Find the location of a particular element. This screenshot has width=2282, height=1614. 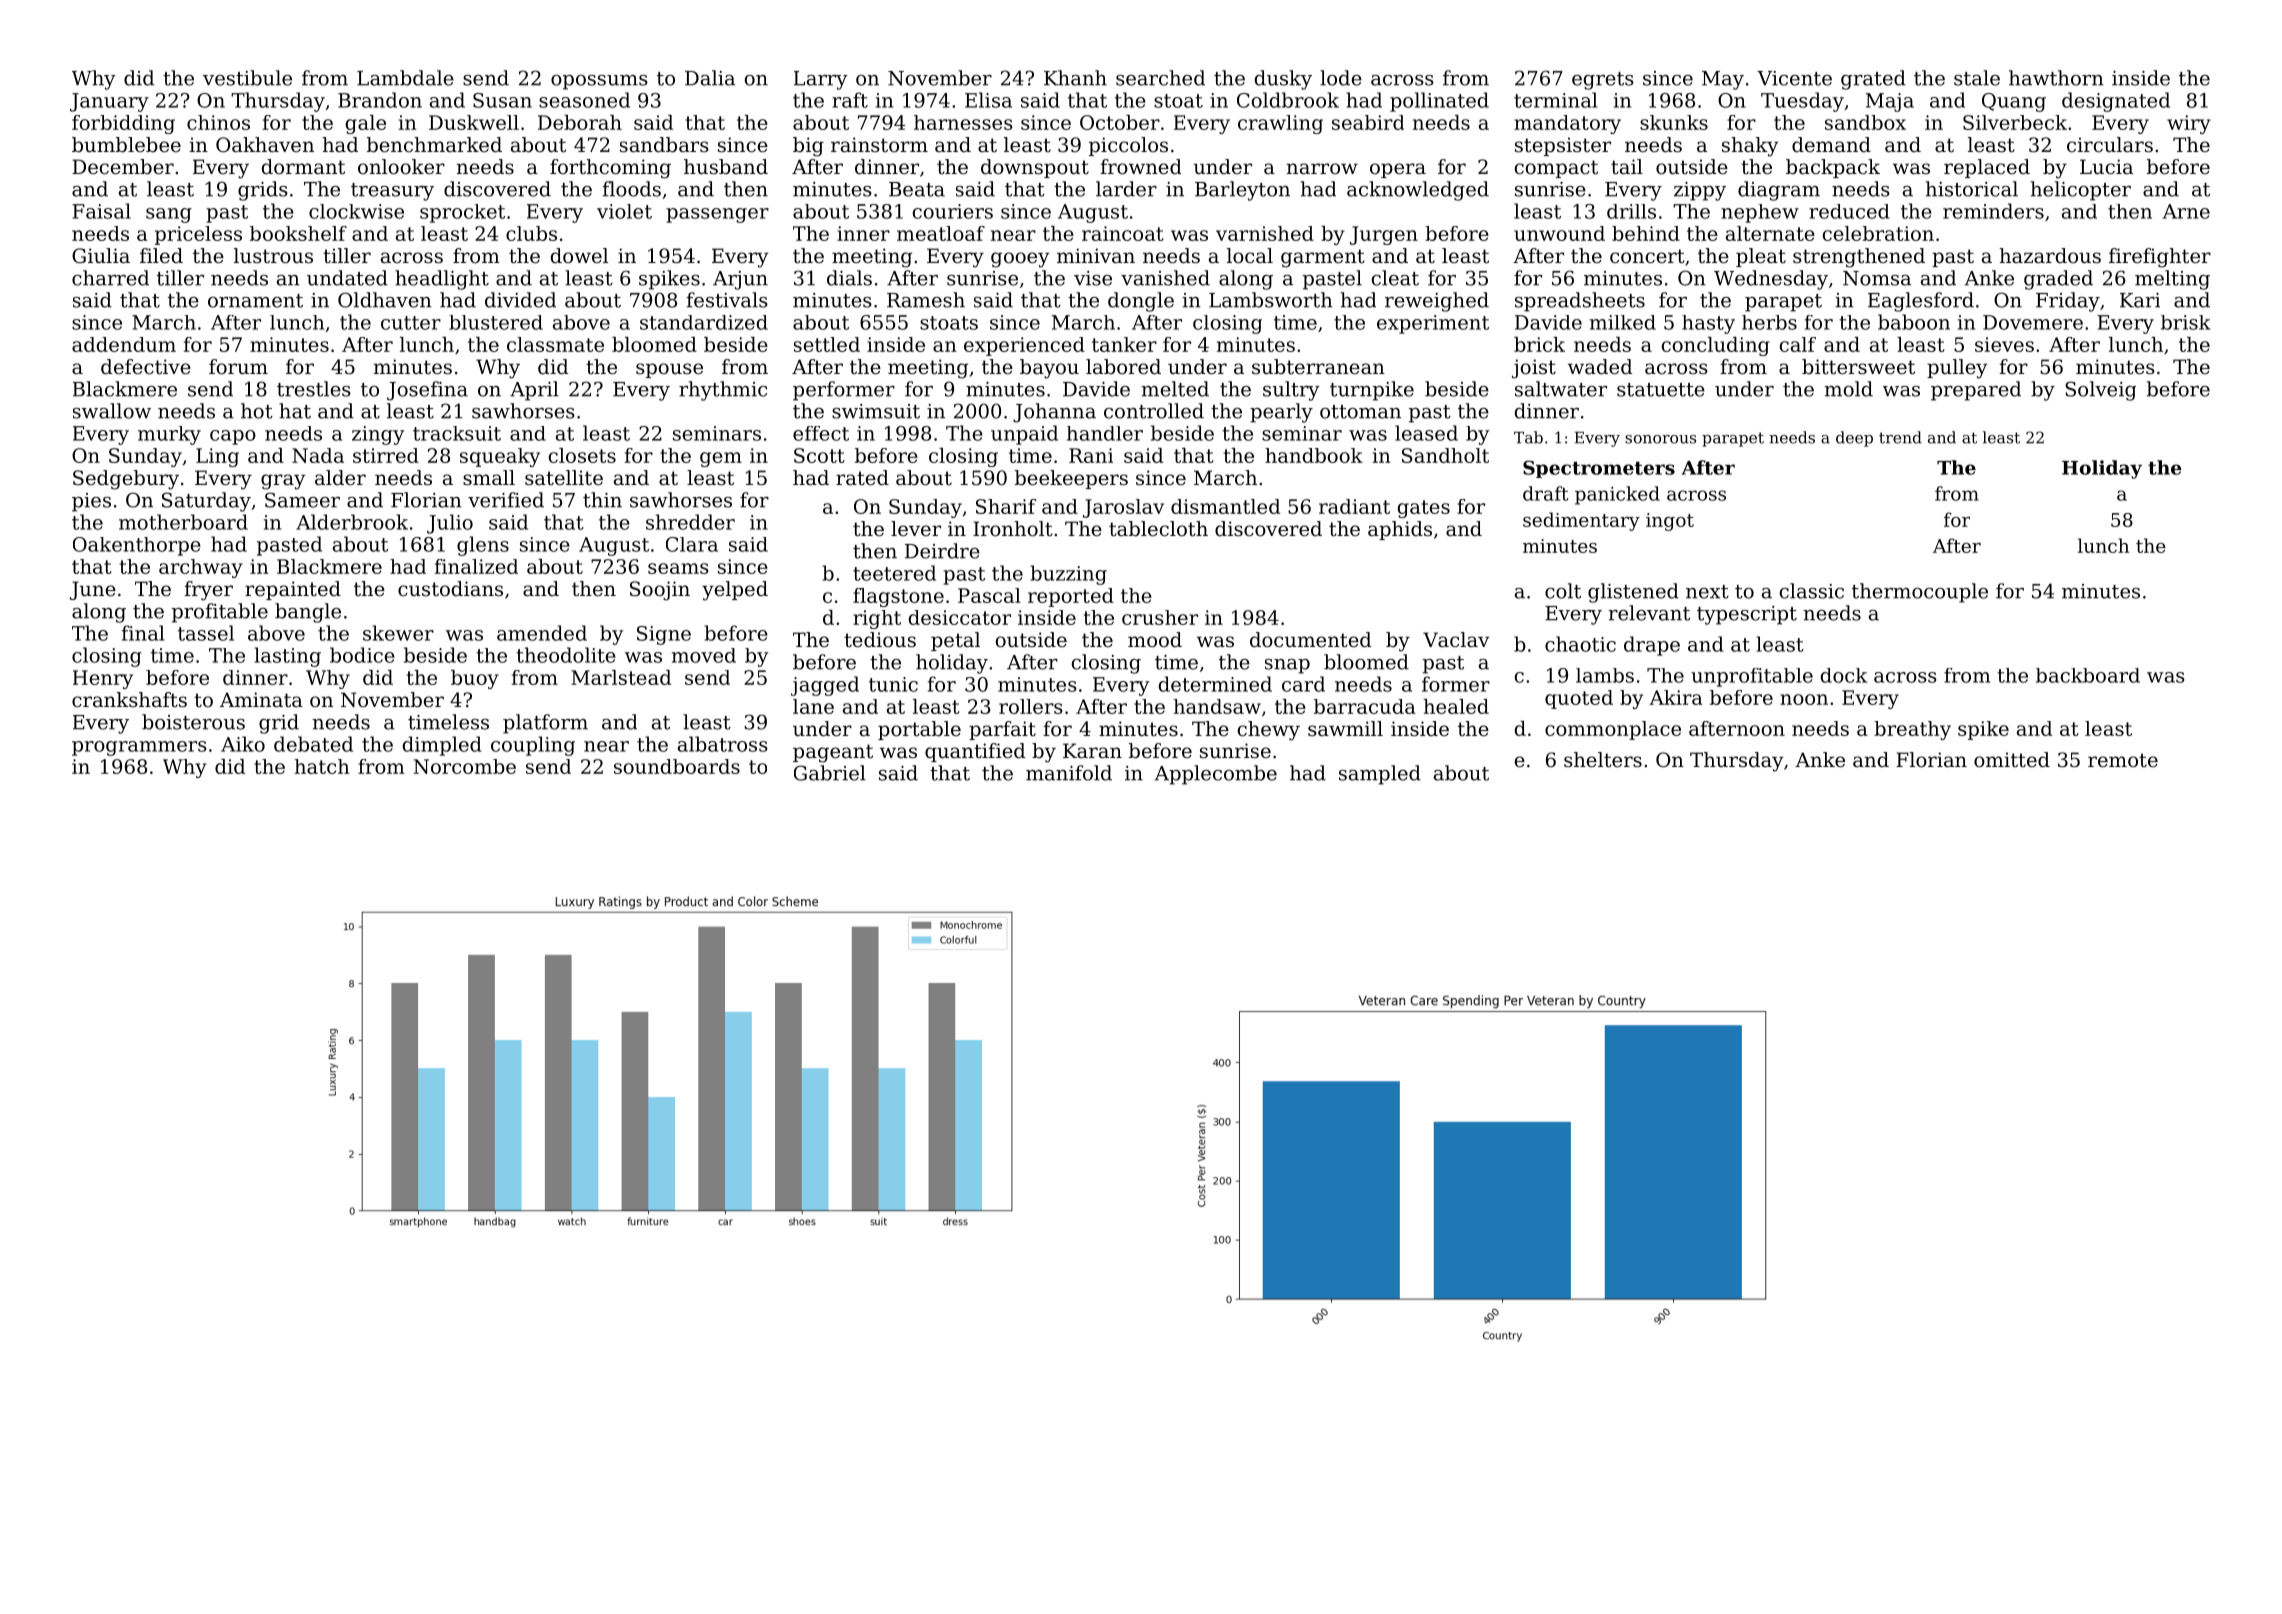

prepared is located at coordinates (1976, 391).
